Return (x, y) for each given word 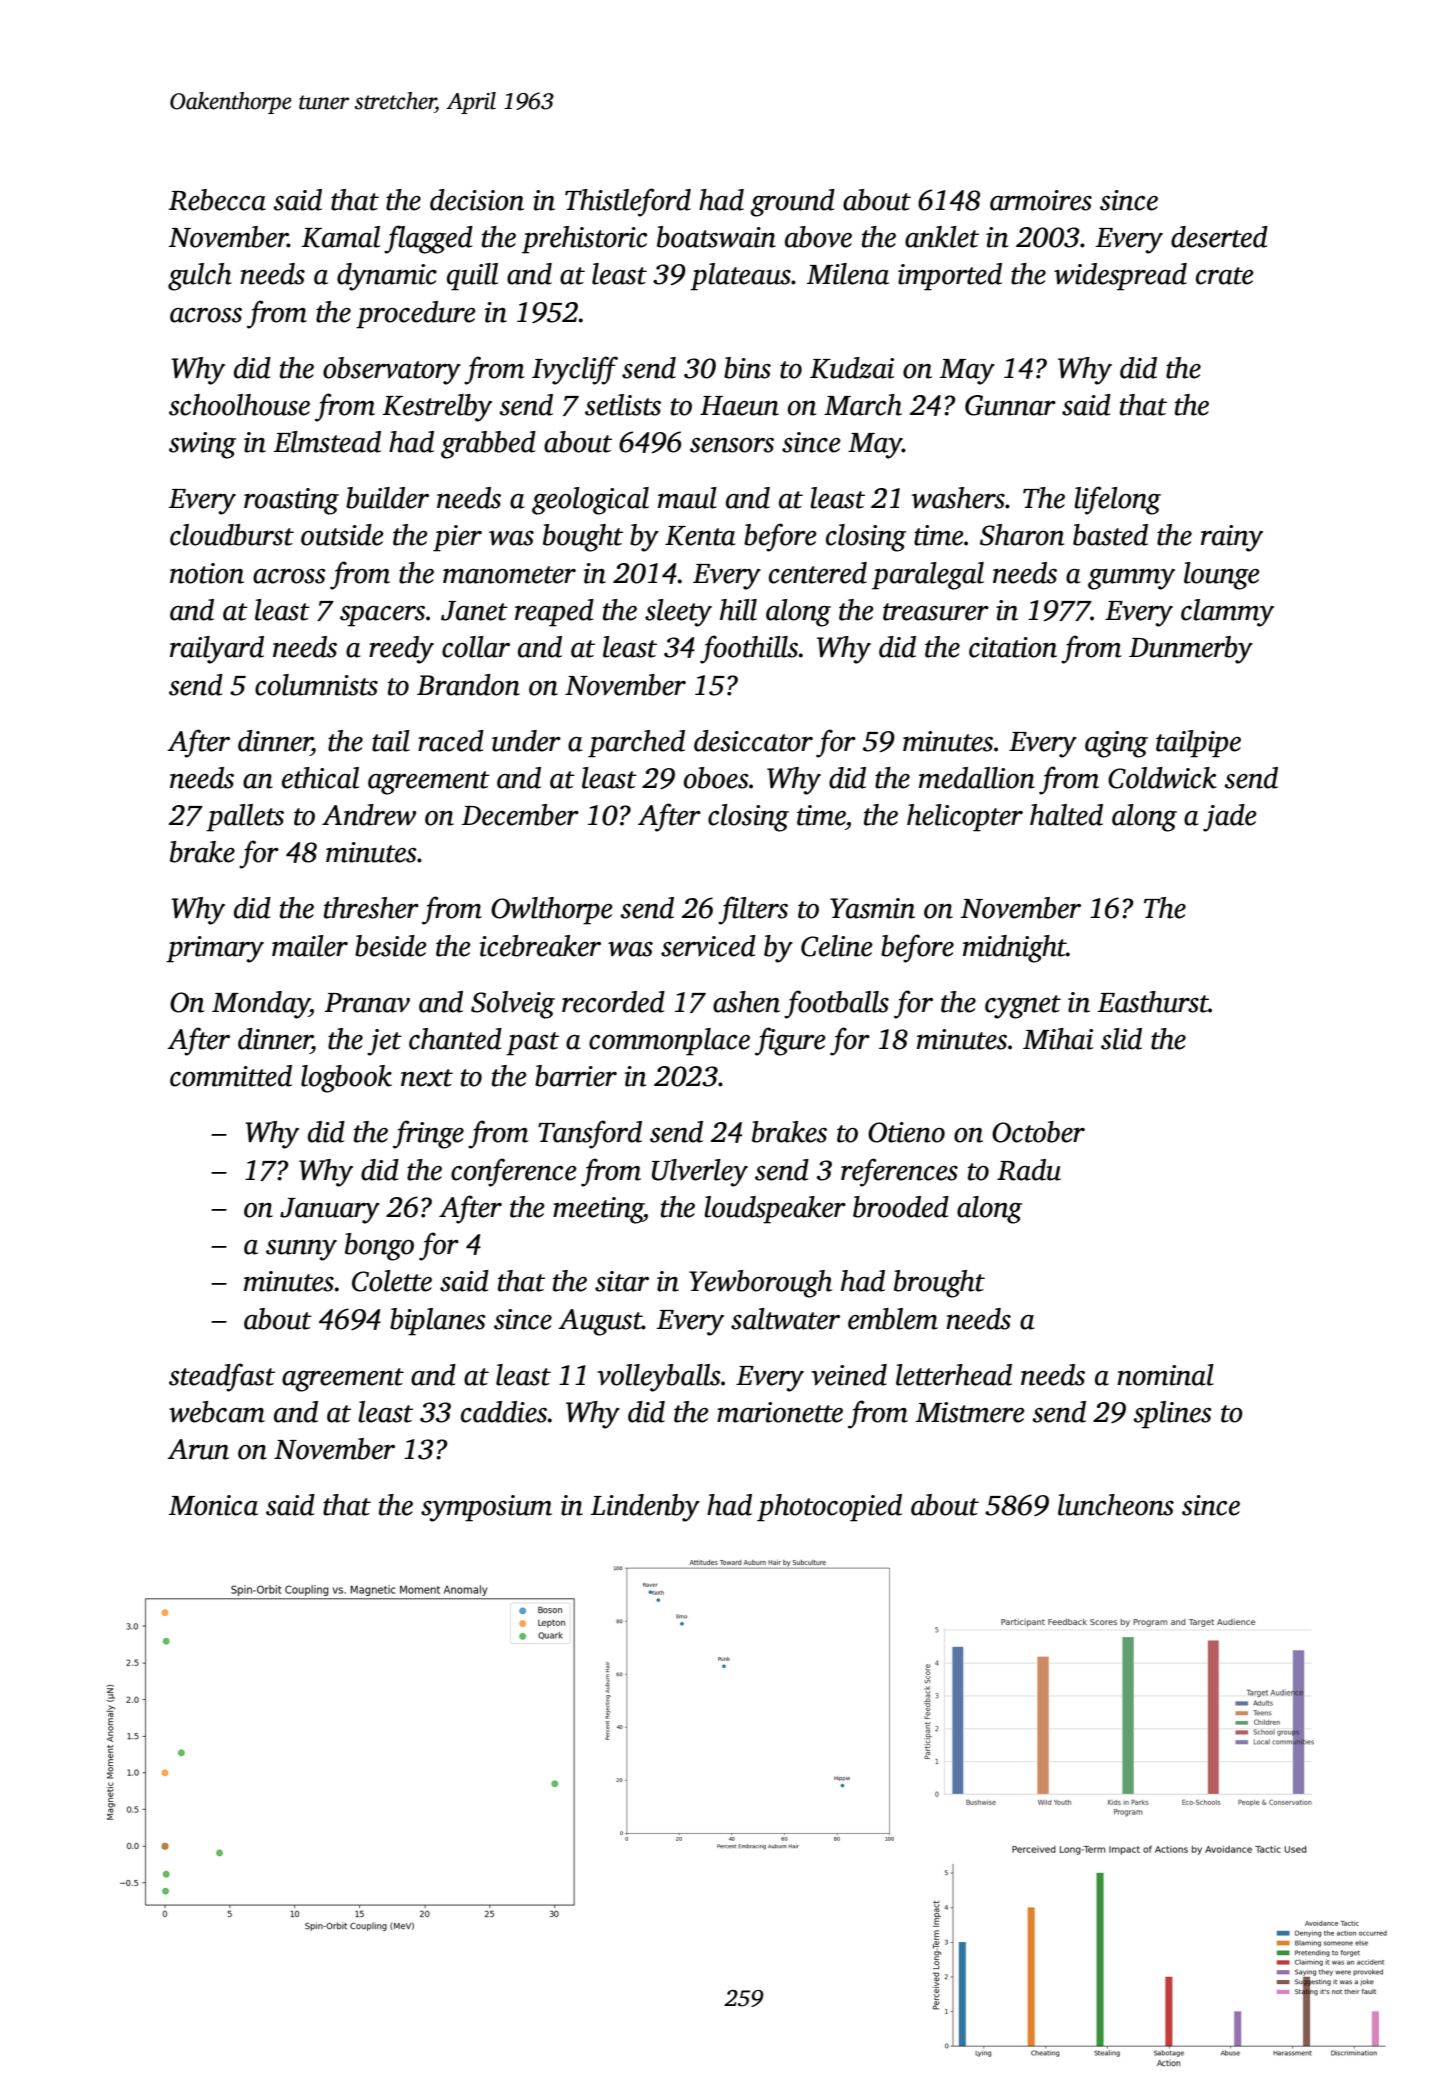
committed (231, 1076)
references (899, 1172)
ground (792, 203)
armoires (1041, 200)
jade (1230, 818)
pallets (245, 818)
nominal (1165, 1375)
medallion (977, 778)
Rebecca (217, 200)
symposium (486, 1508)
